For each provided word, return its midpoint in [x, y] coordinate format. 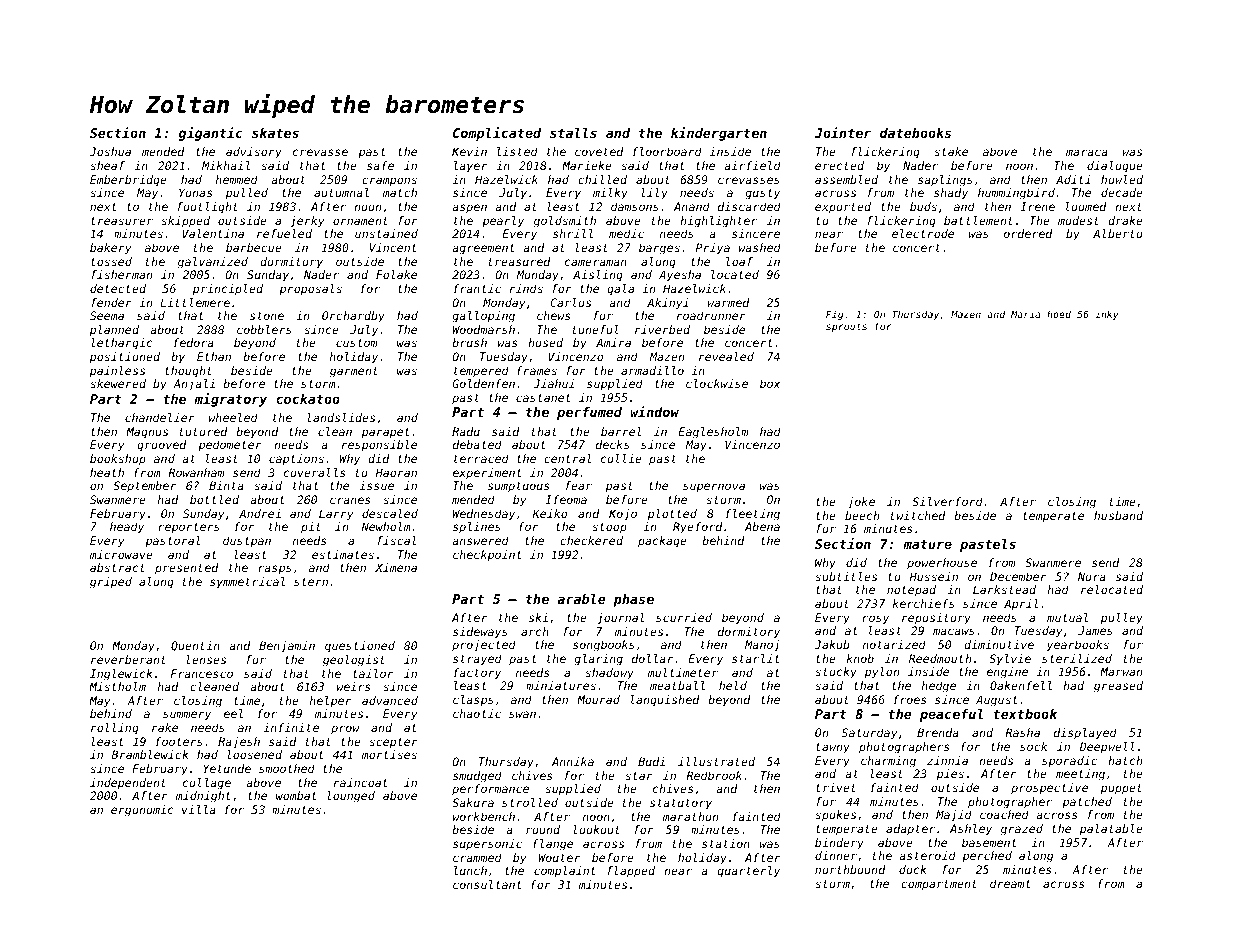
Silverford [947, 501]
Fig [834, 315]
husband [1118, 515]
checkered [591, 540]
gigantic [211, 134]
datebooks [915, 133]
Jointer [843, 132]
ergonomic [142, 811]
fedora [194, 342]
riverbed [662, 329]
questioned [360, 647]
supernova [714, 488]
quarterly [749, 872]
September [145, 487]
